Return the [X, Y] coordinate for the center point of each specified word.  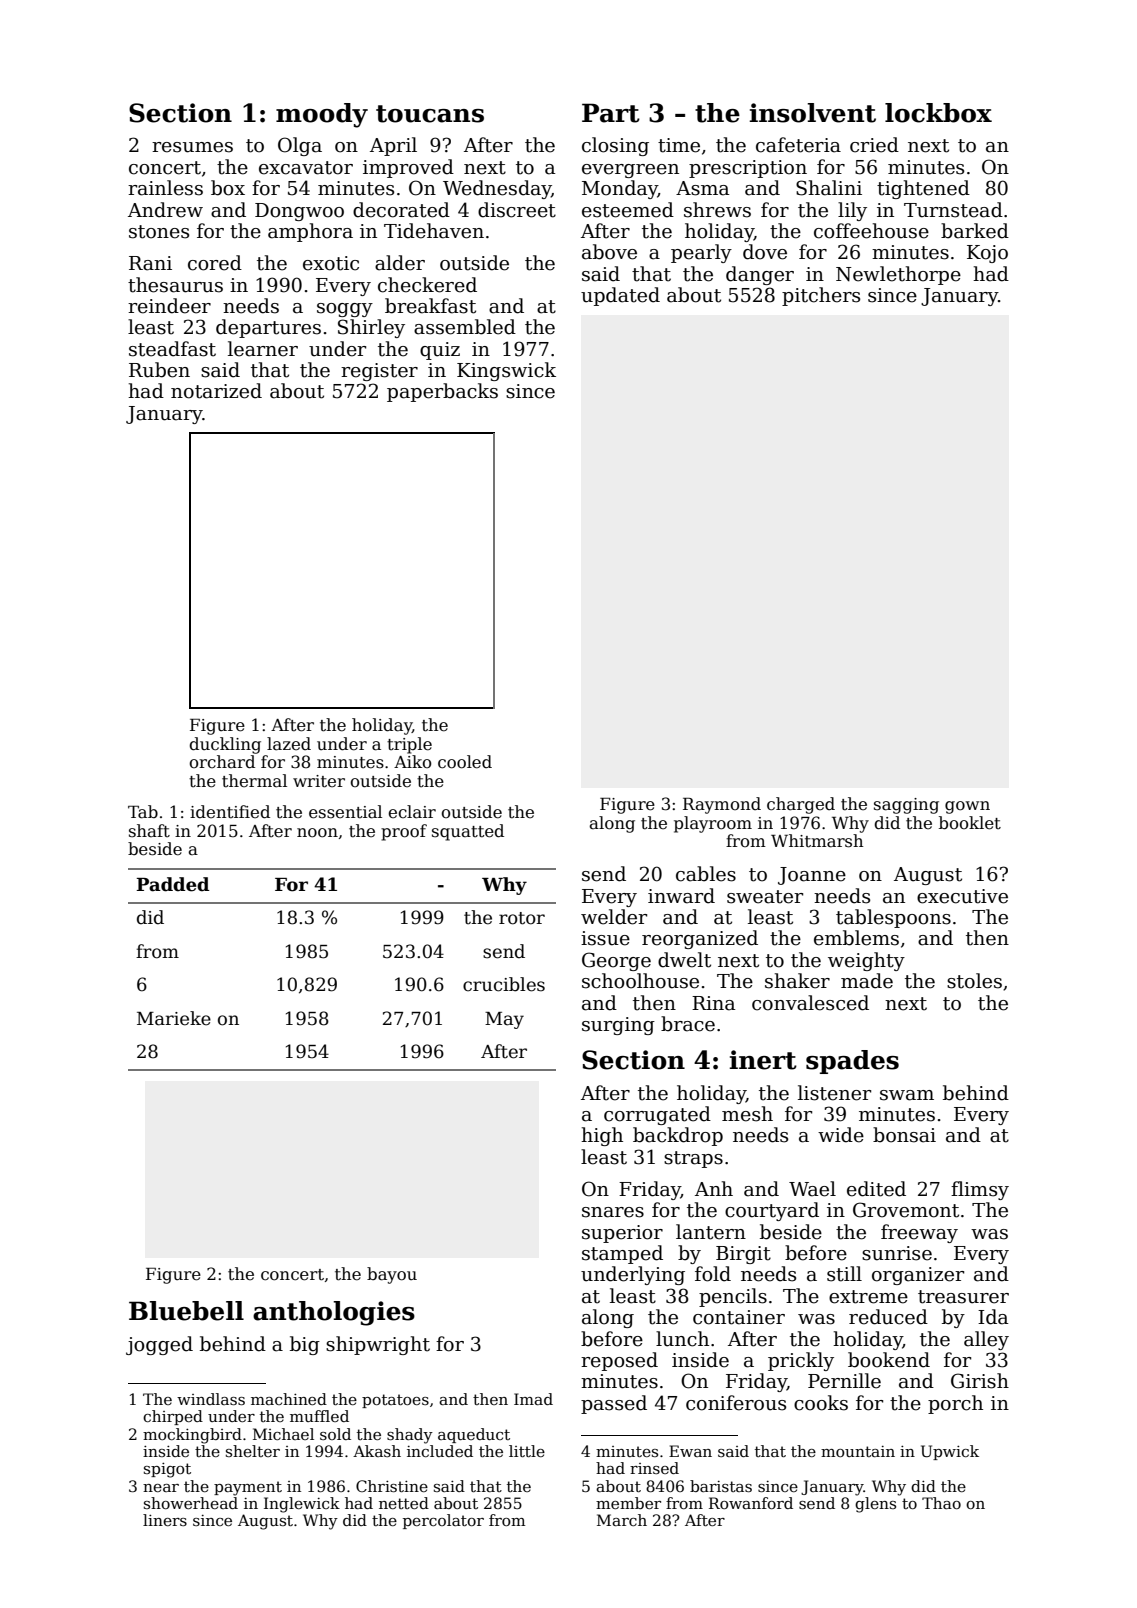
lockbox [938, 113]
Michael [283, 1434]
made [867, 981]
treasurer [963, 1297]
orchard [222, 762]
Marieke [174, 1018]
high [602, 1136]
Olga [300, 146]
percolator [443, 1521]
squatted [468, 832]
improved [408, 168]
